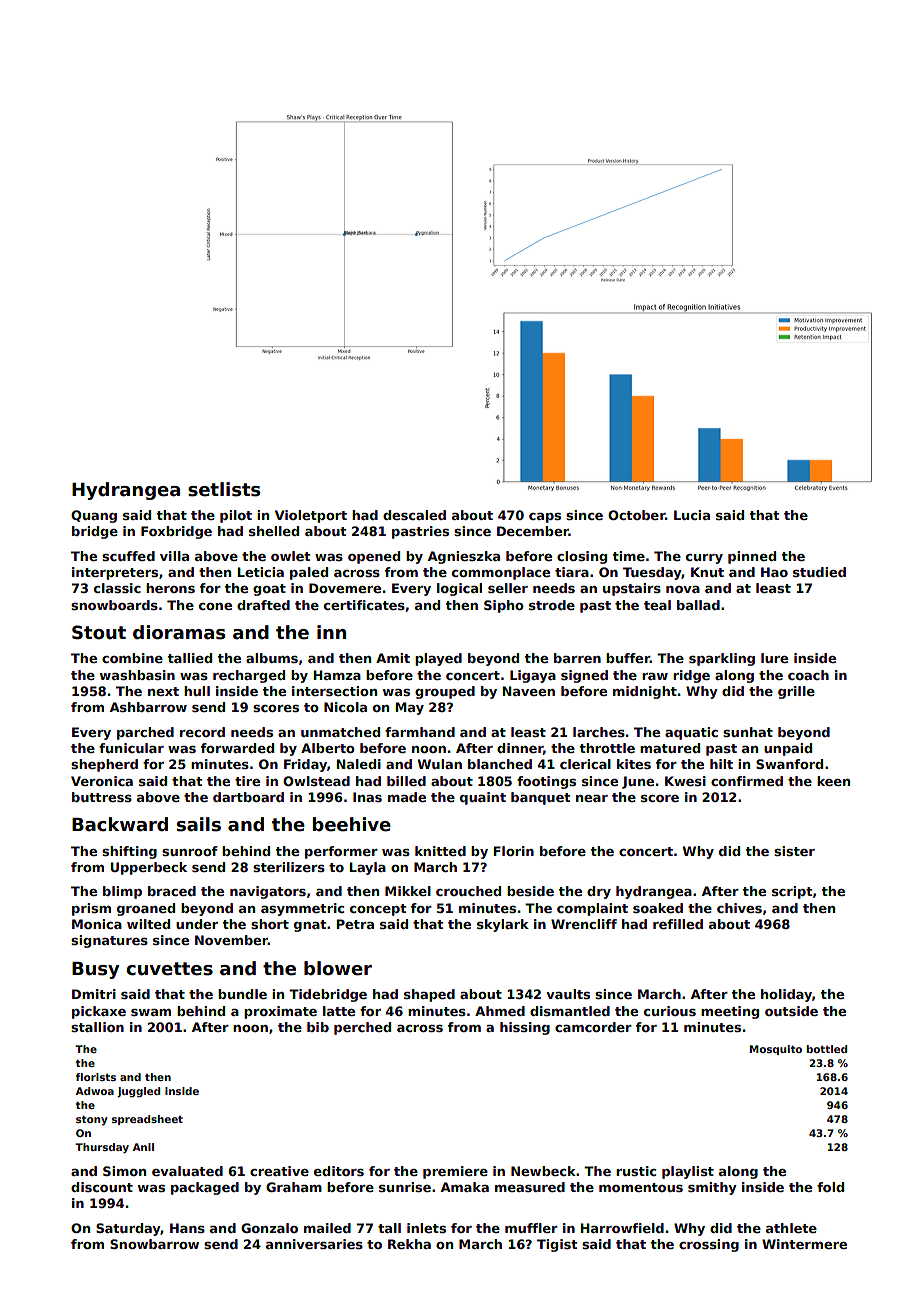 The width and height of the screenshot is (924, 1308). What do you see at coordinates (792, 892) in the screenshot?
I see `script` at bounding box center [792, 892].
